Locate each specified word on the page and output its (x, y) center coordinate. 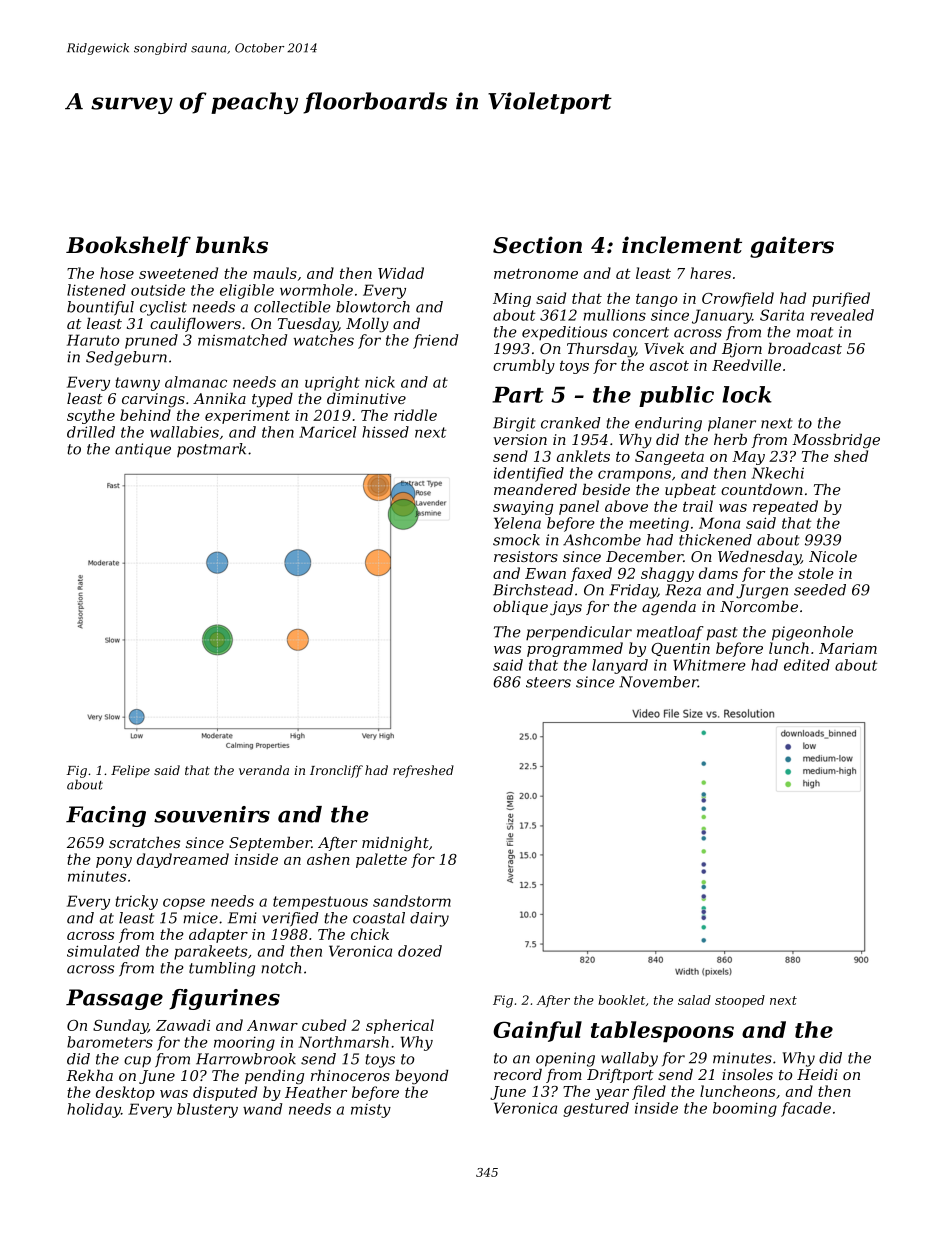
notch (281, 968)
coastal (379, 918)
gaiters (792, 247)
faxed (591, 574)
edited (807, 665)
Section (537, 245)
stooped (740, 1001)
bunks (232, 245)
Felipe (130, 771)
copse (184, 904)
